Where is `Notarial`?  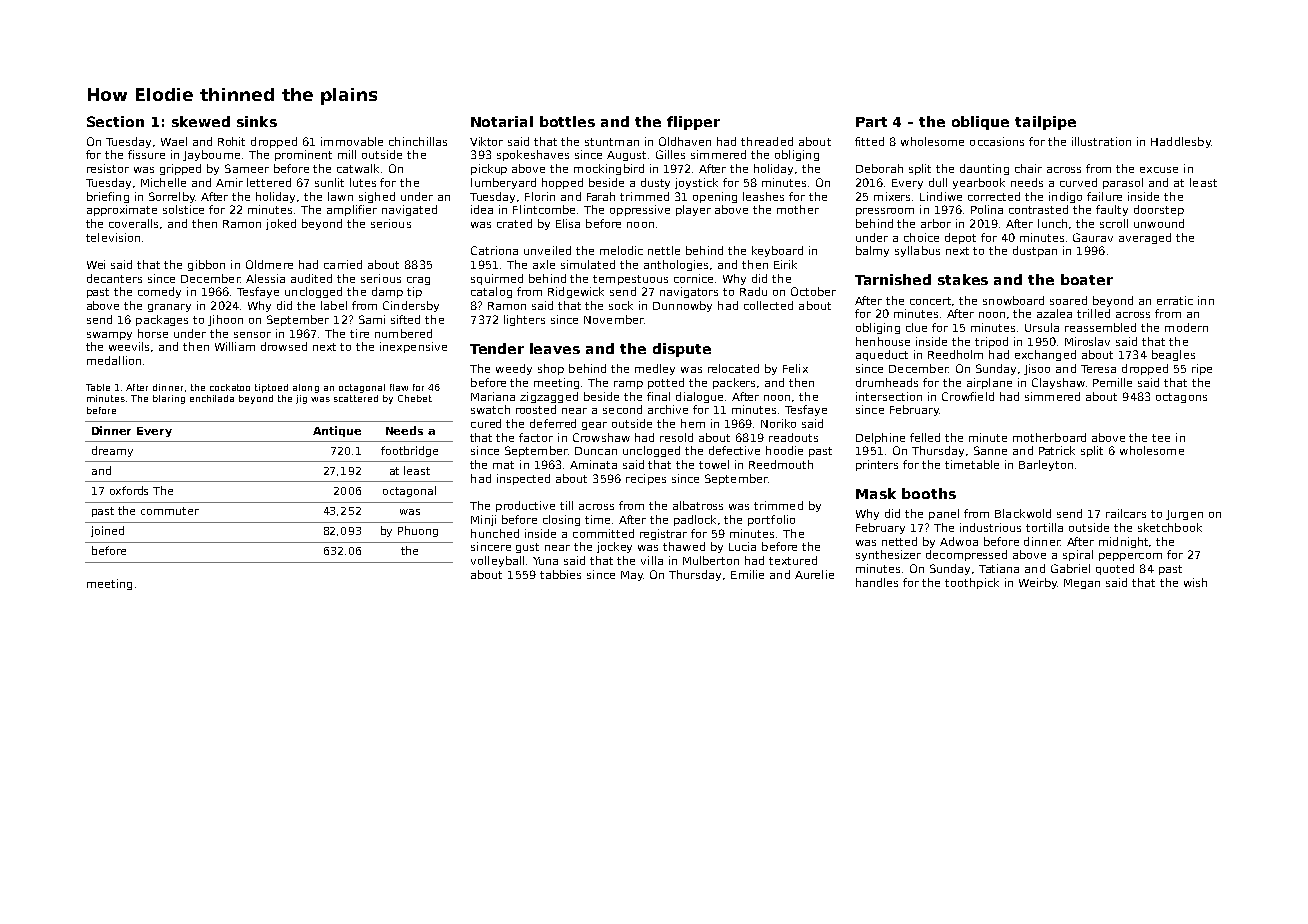
Notarial is located at coordinates (502, 121).
